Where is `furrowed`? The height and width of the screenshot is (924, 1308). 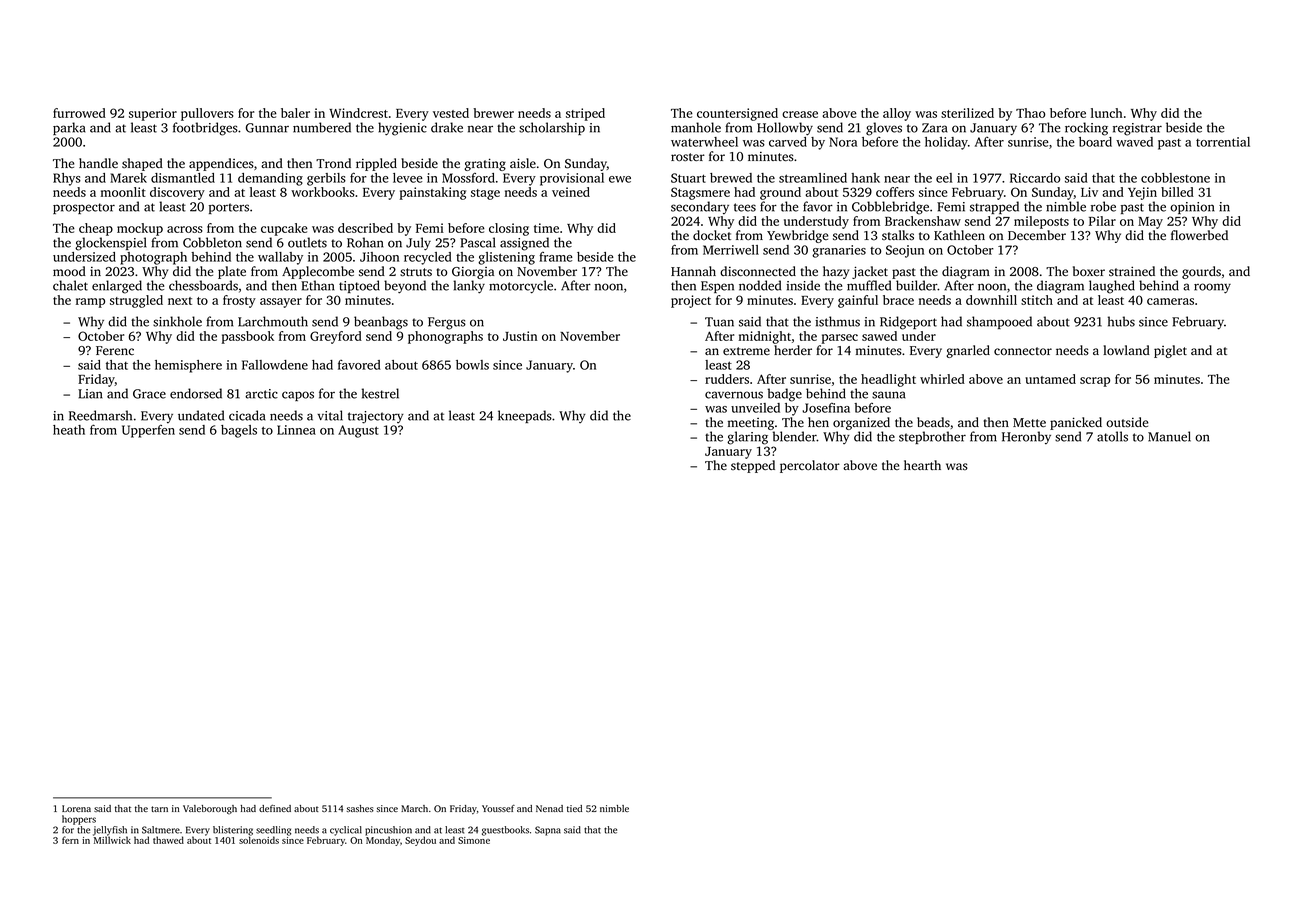 furrowed is located at coordinates (79, 113).
